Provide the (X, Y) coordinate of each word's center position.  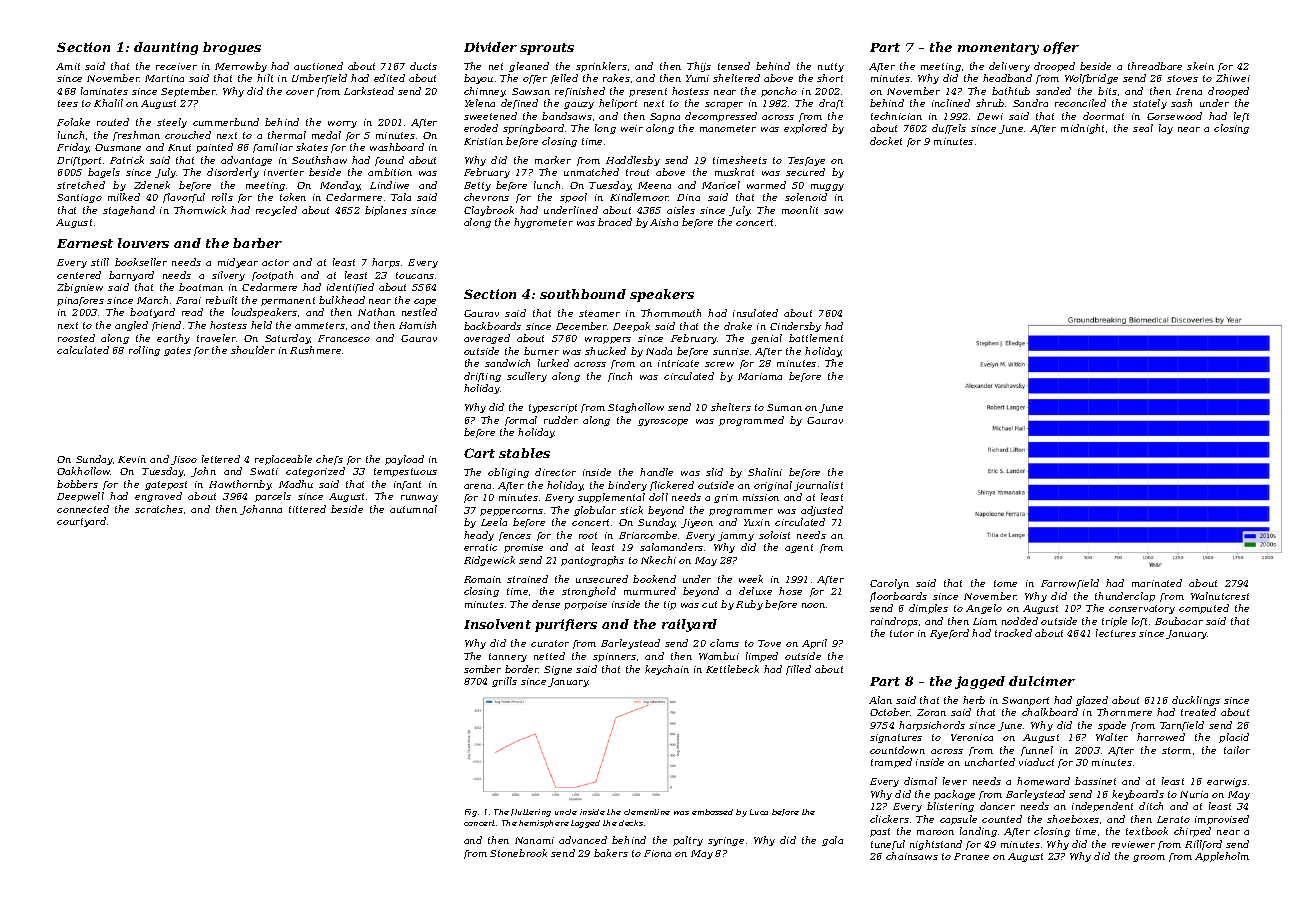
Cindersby (795, 327)
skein (1200, 66)
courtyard (81, 522)
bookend (654, 579)
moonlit (800, 210)
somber (482, 669)
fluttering (531, 813)
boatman (201, 287)
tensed (734, 66)
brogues (232, 48)
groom (1149, 858)
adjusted (822, 511)
